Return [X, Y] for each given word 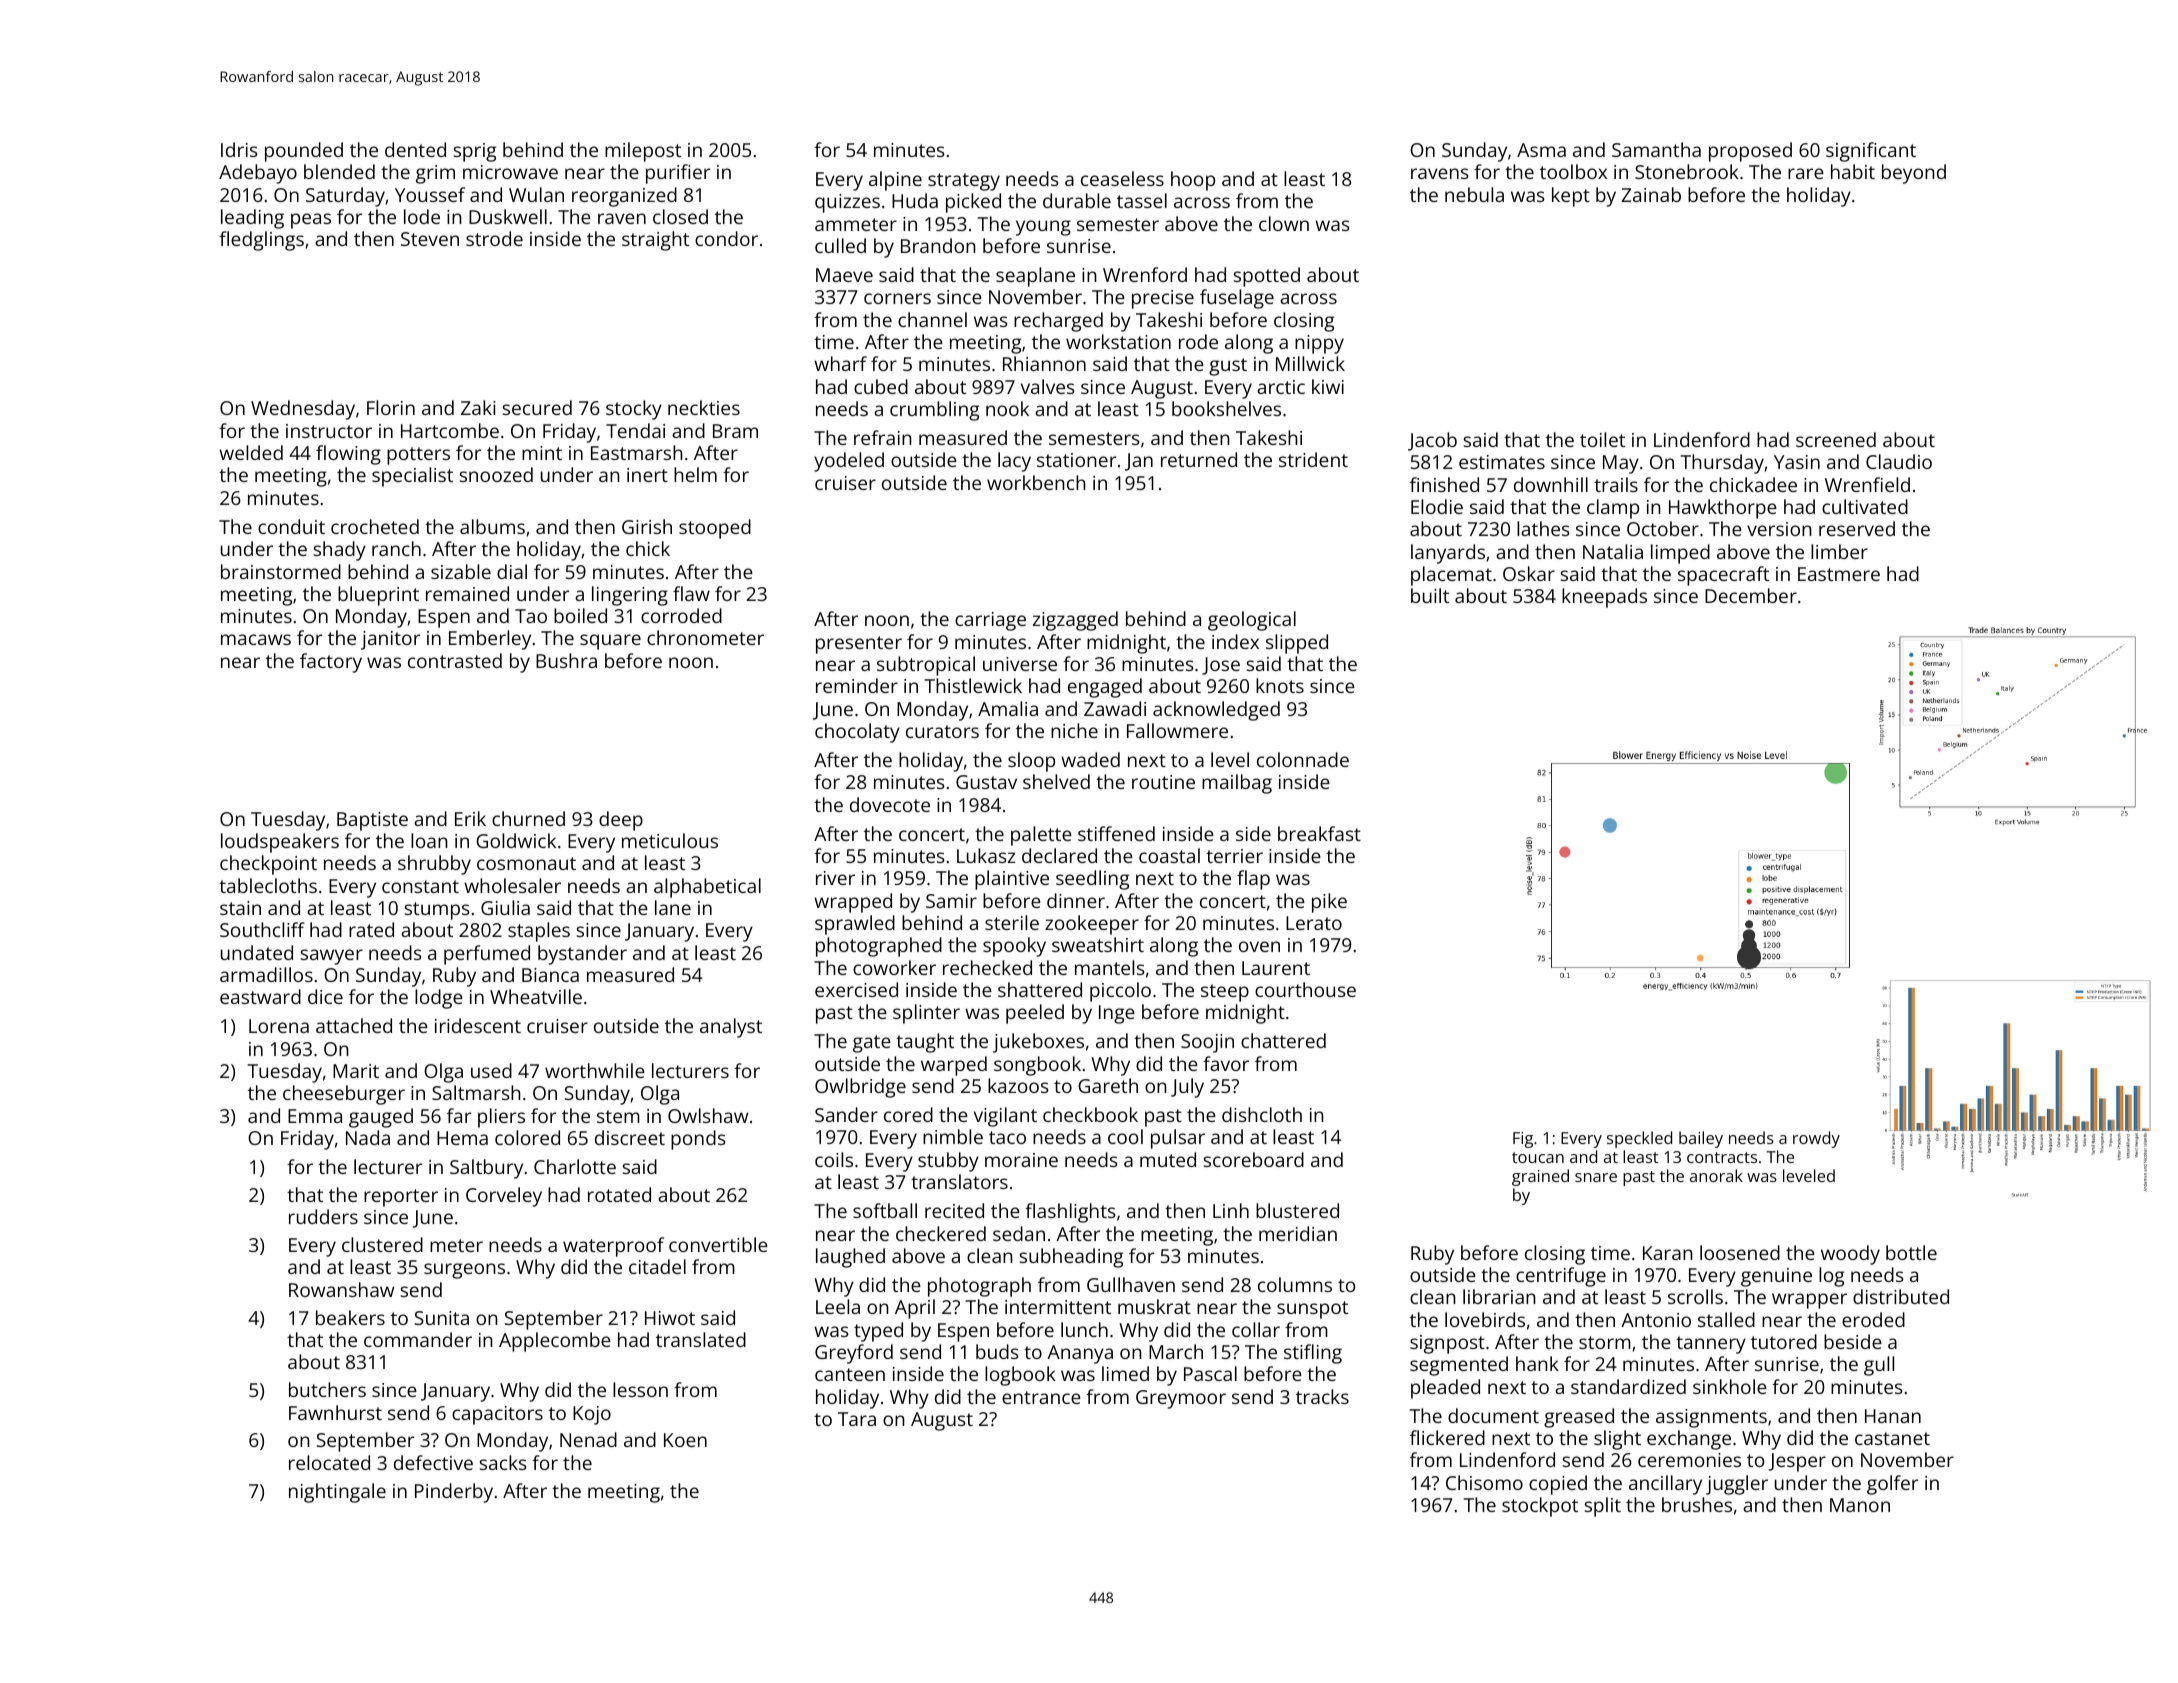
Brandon [938, 245]
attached [354, 1025]
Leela [838, 1306]
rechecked [987, 967]
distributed [1901, 1296]
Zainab [1651, 194]
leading [252, 219]
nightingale [337, 1493]
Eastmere [1839, 574]
